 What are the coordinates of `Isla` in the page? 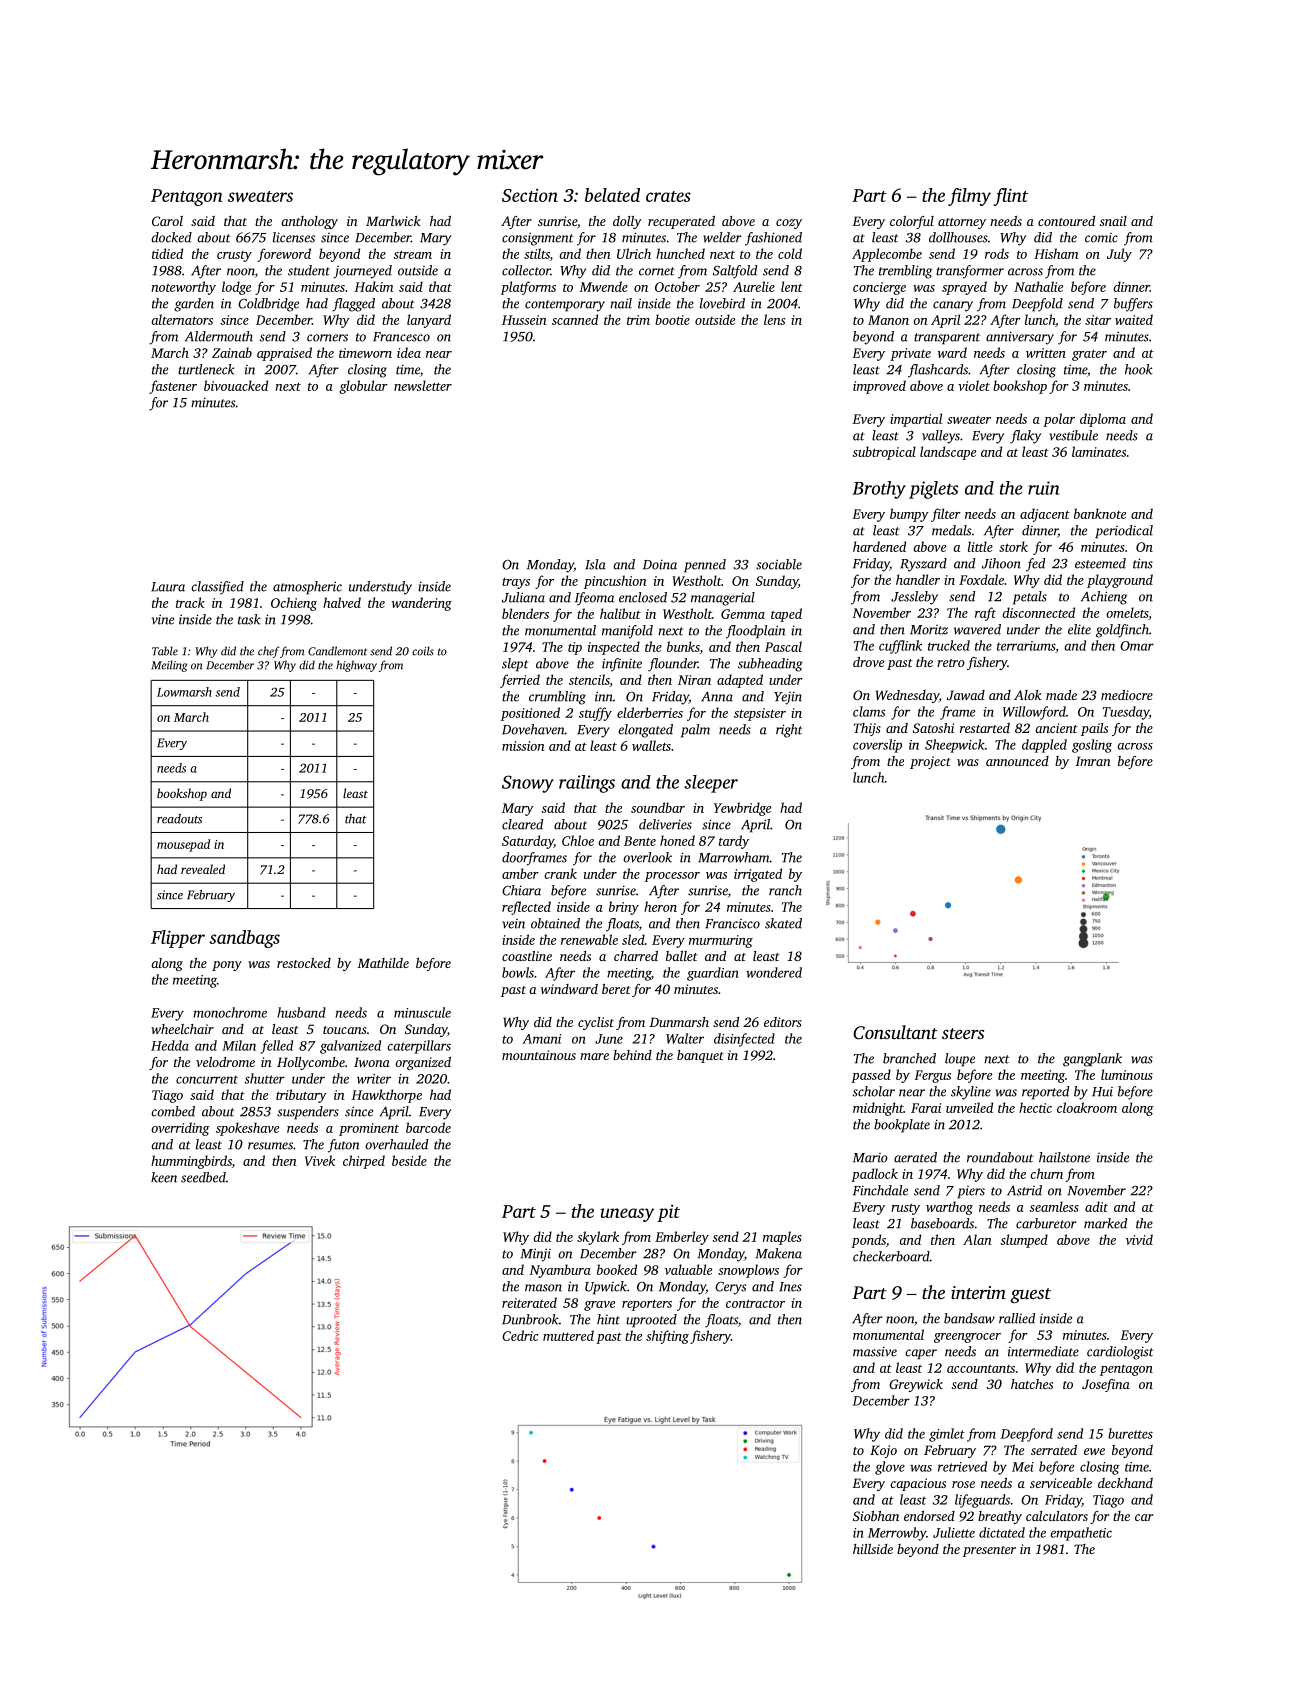 It's located at (595, 564).
